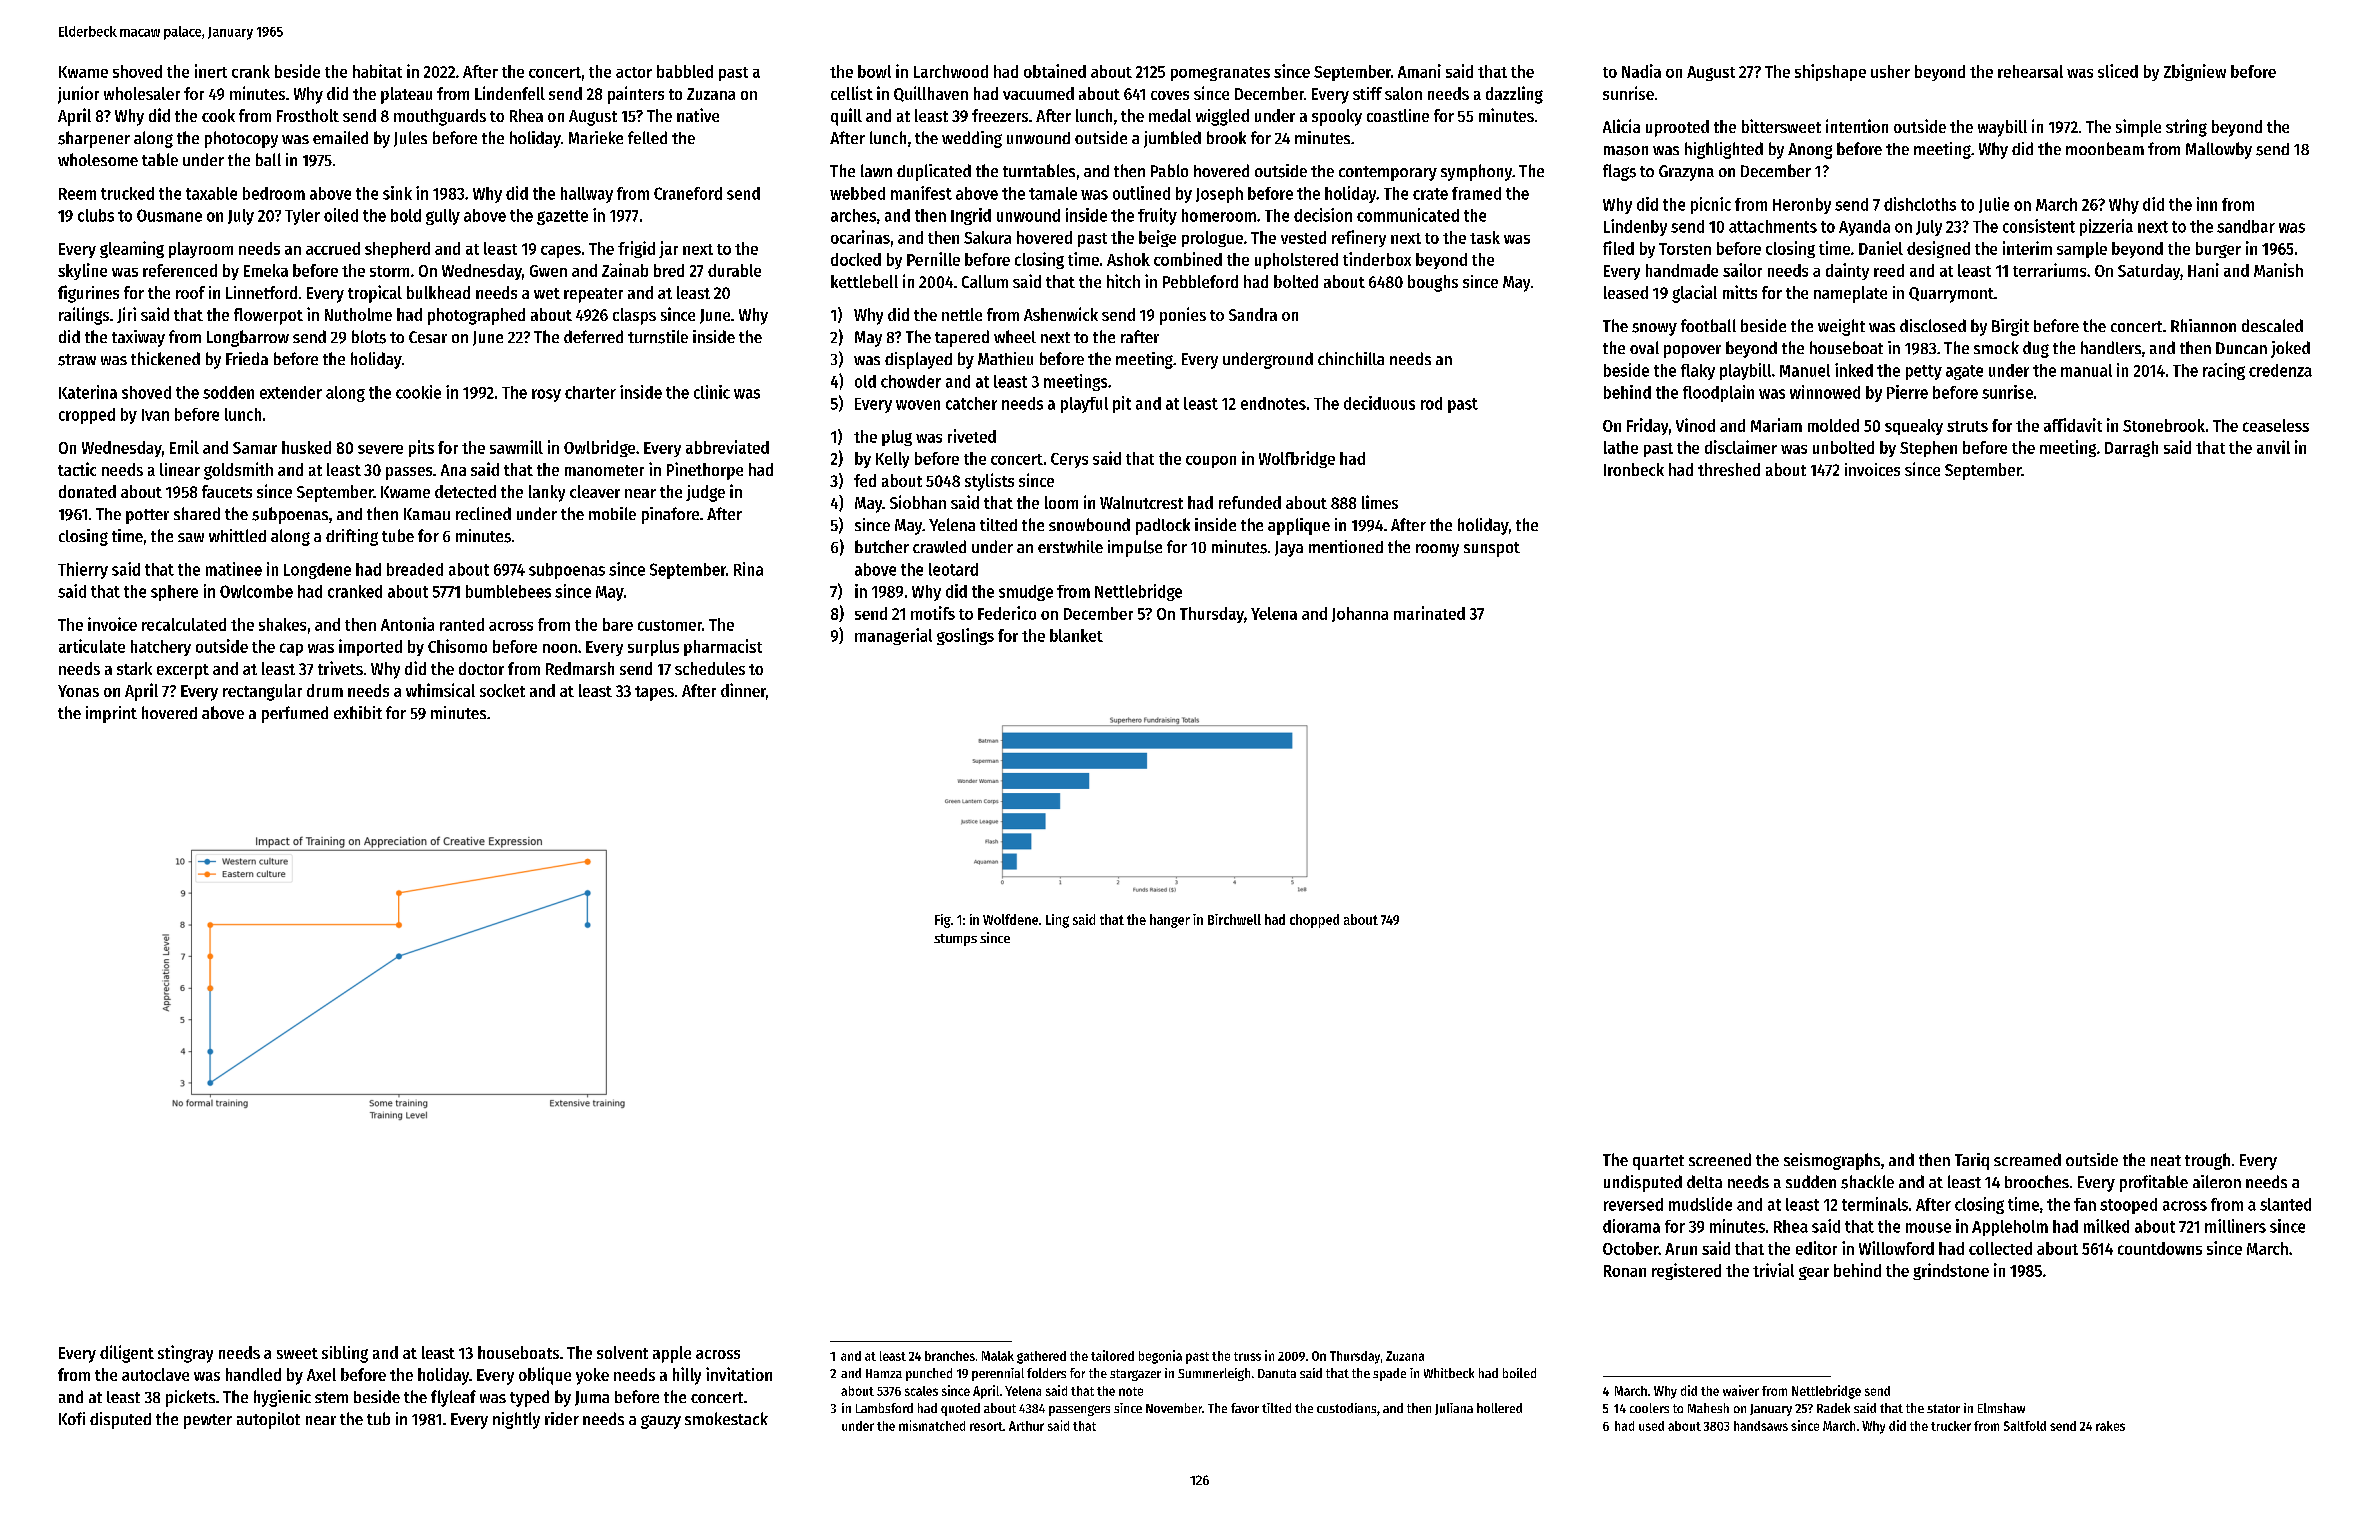 The height and width of the image is (1540, 2380). Describe the element at coordinates (1314, 921) in the image. I see `chopped` at that location.
